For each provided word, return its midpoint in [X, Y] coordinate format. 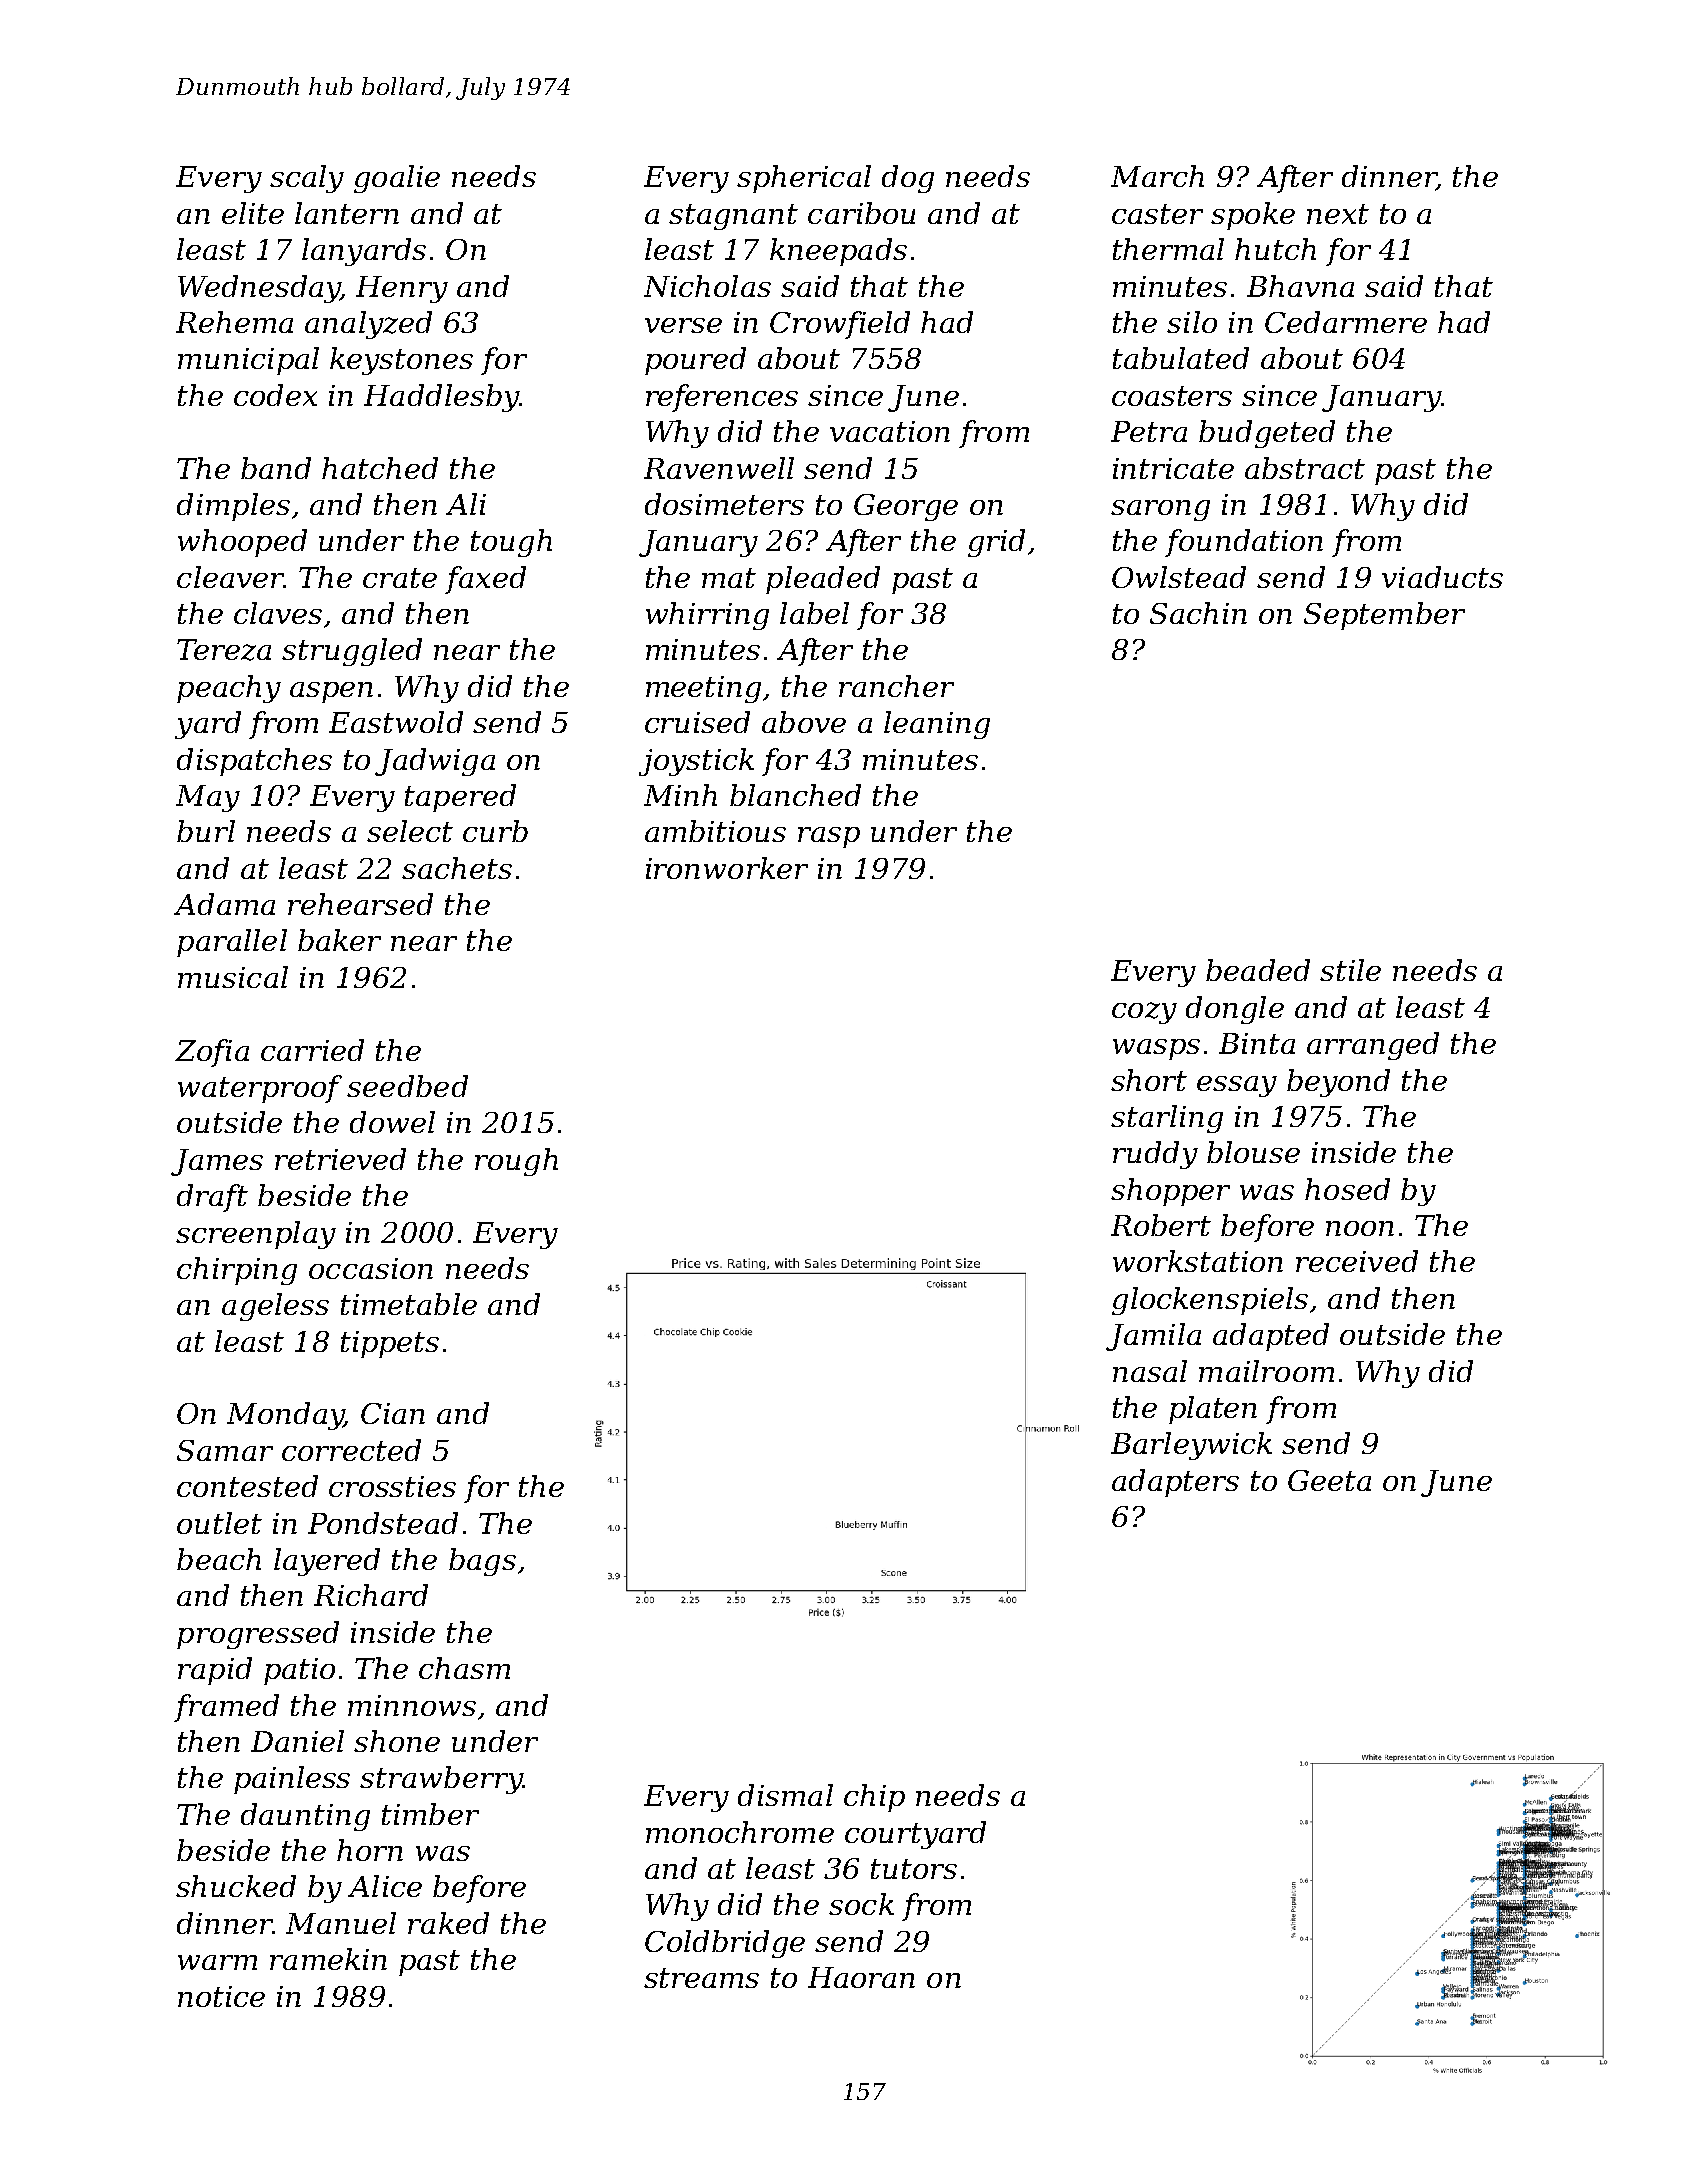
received [1357, 1261]
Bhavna [1300, 286]
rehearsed [360, 904]
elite [253, 213]
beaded [1258, 970]
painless [292, 1780]
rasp [829, 837]
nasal [1150, 1371]
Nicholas [707, 286]
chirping [237, 1271]
